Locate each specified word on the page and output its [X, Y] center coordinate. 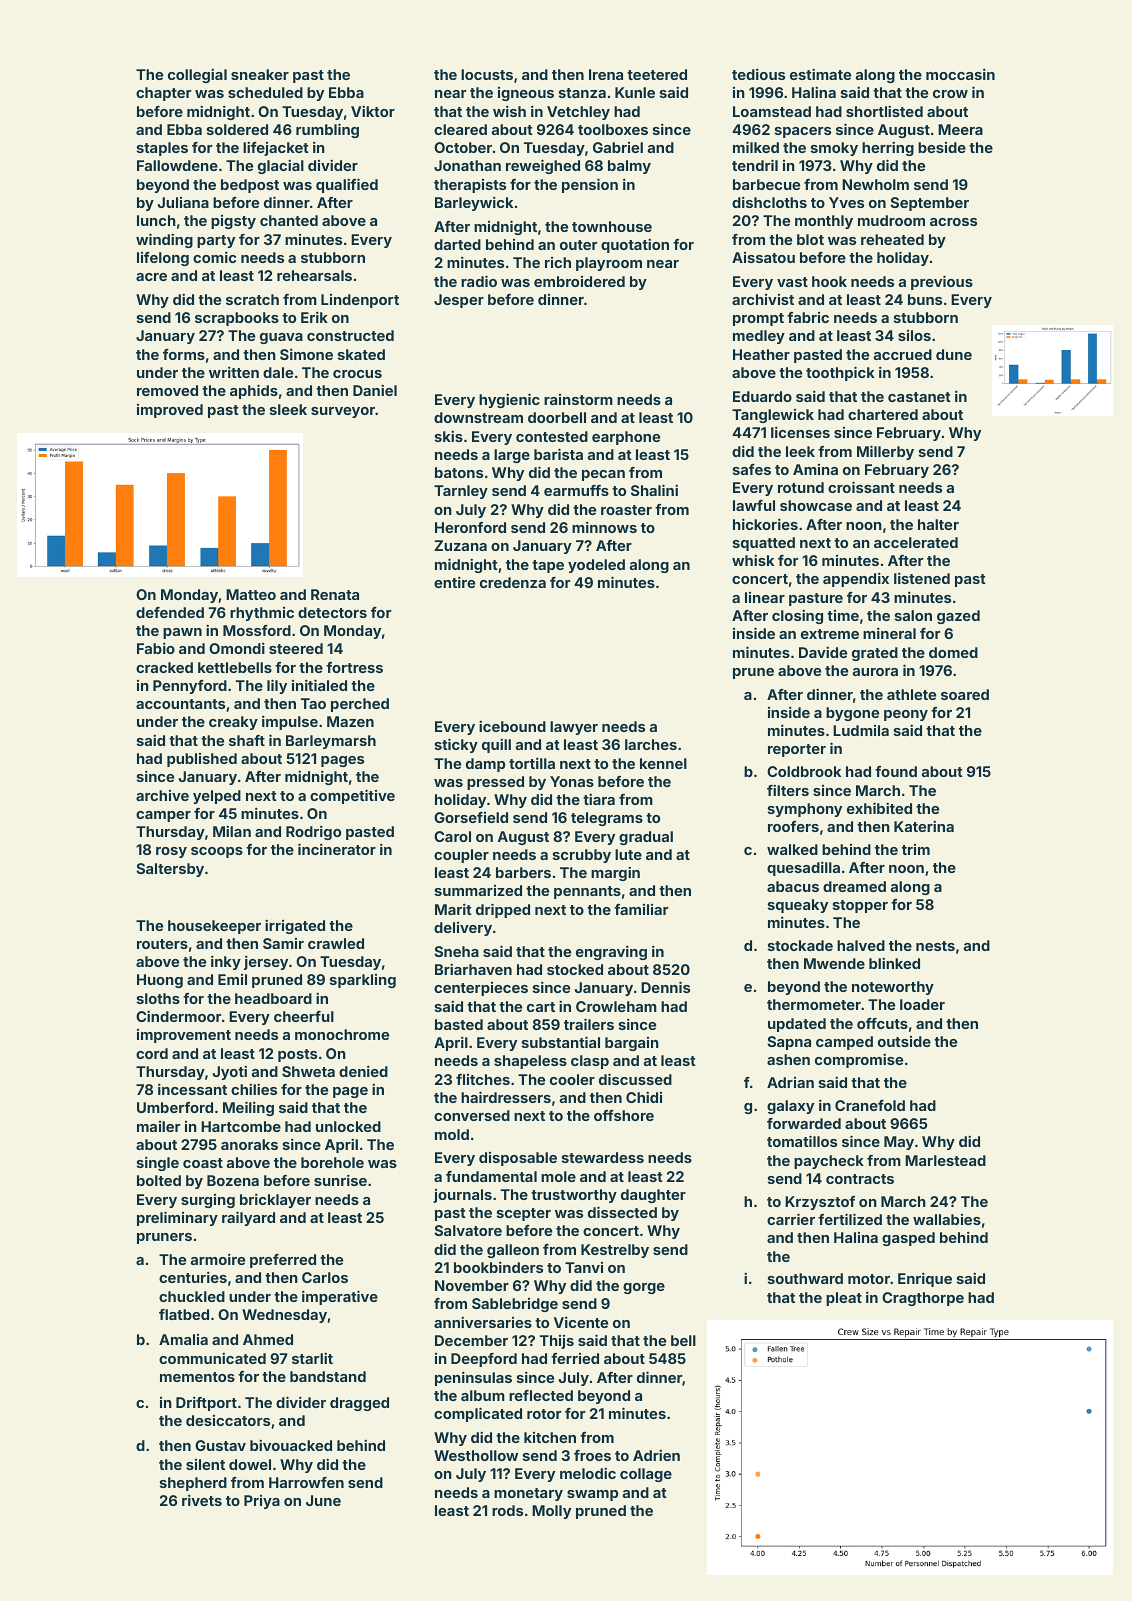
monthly [824, 222]
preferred [283, 1261]
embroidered [579, 281]
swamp [592, 1495]
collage [646, 1475]
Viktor [373, 111]
